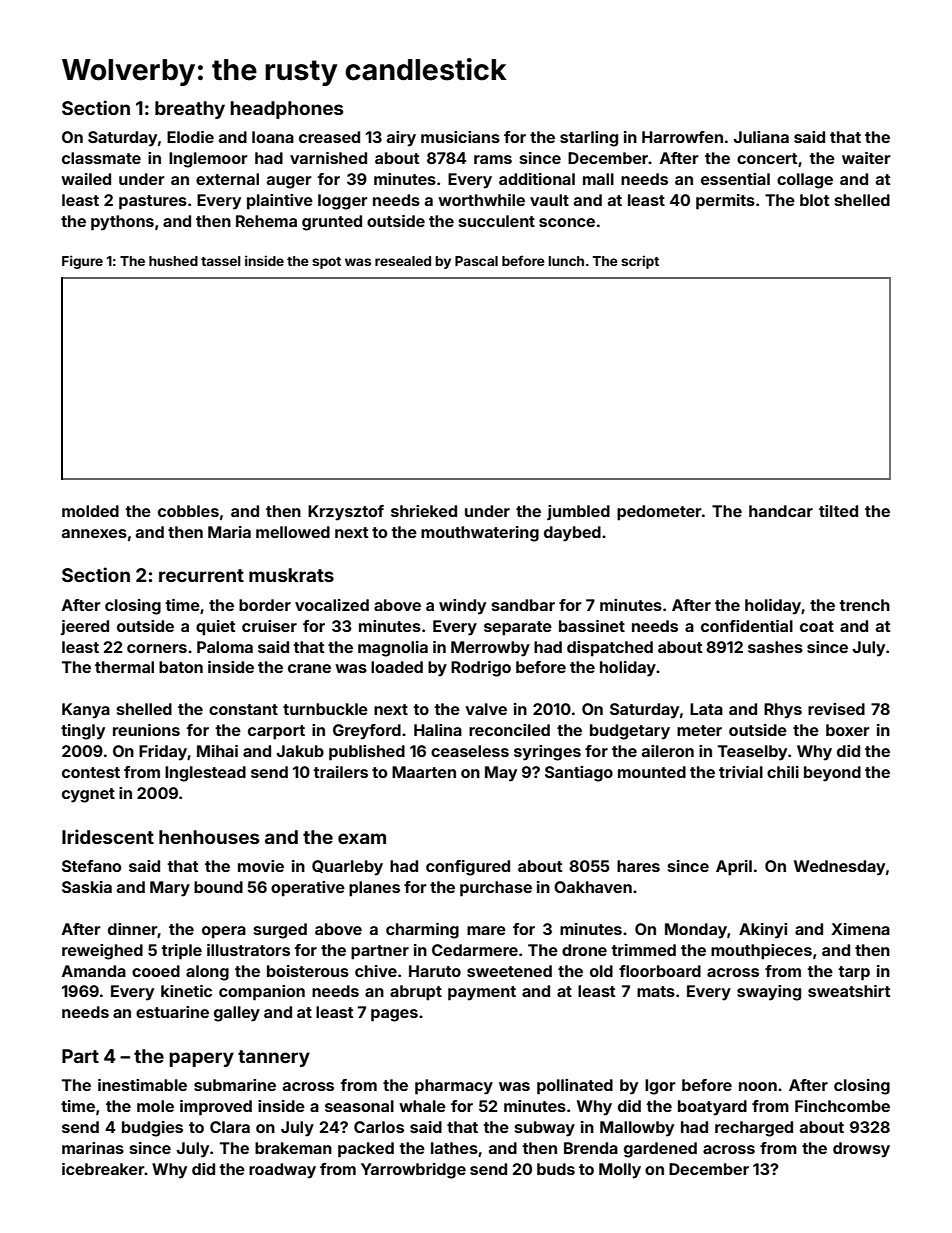  Describe the element at coordinates (523, 605) in the image. I see `sandbar` at that location.
